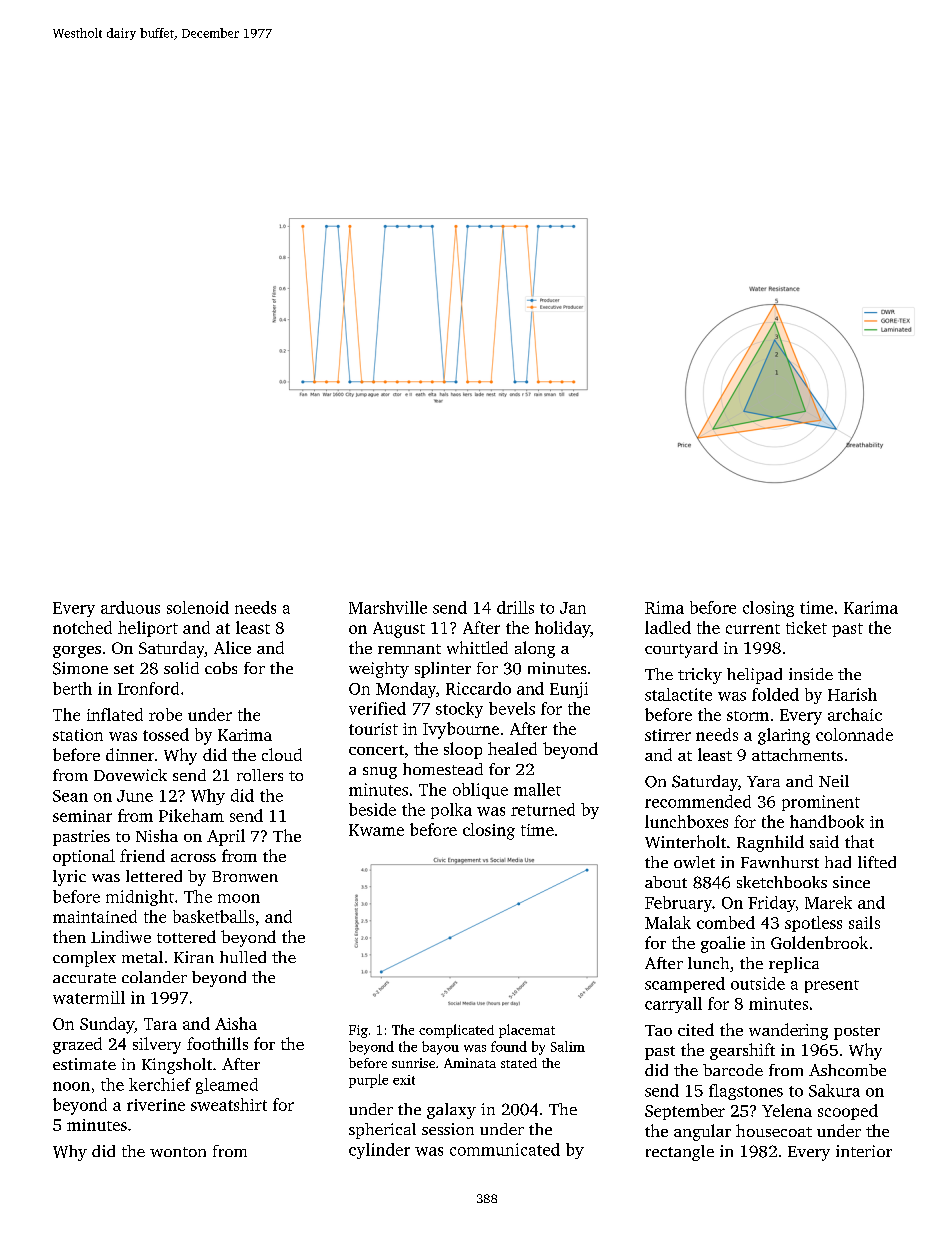  What do you see at coordinates (157, 835) in the page?
I see `Nisha` at bounding box center [157, 835].
